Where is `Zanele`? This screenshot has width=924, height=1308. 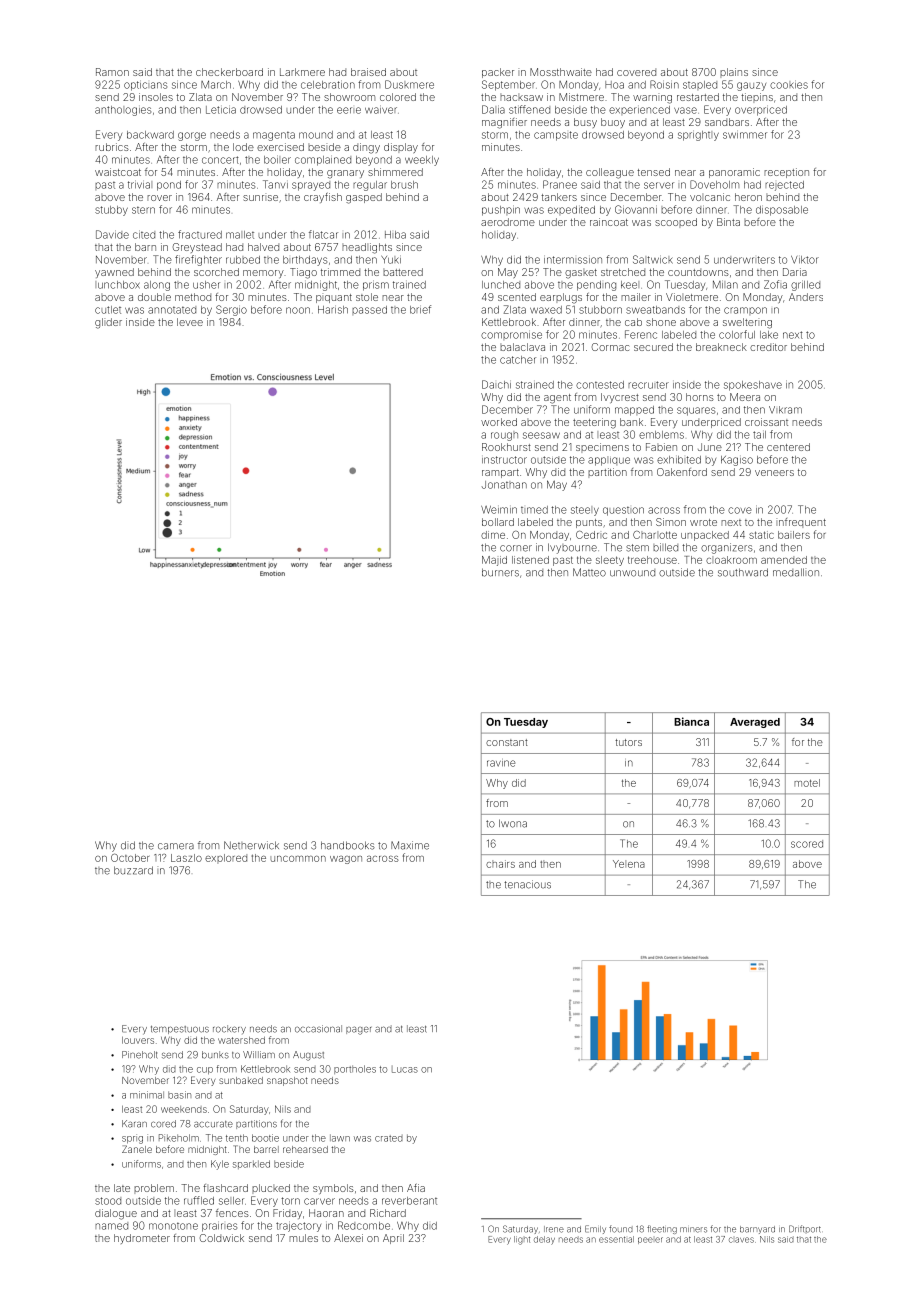
Zanele is located at coordinates (137, 1149).
